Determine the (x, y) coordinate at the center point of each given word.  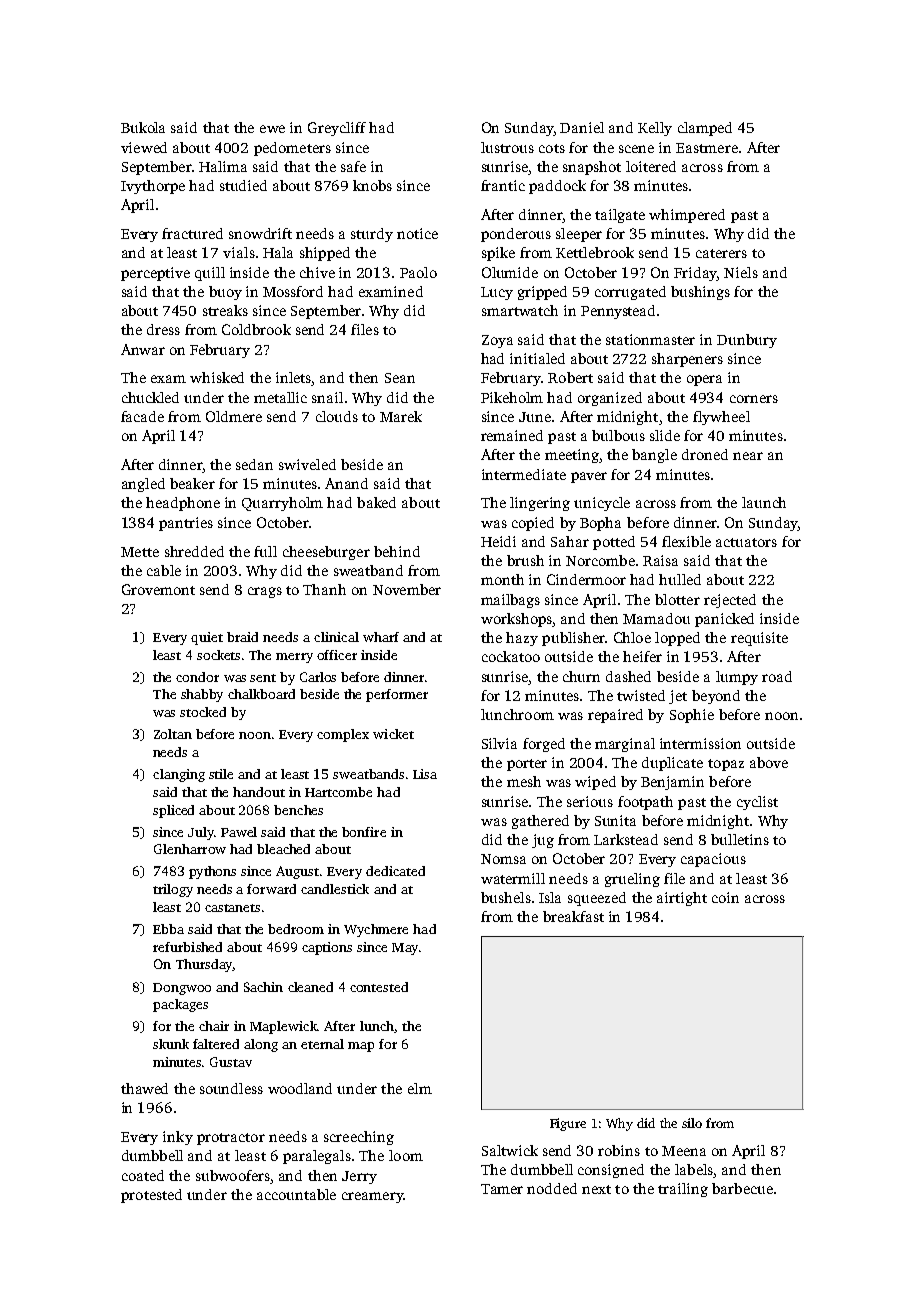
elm (420, 1088)
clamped (705, 129)
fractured (192, 233)
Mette (140, 552)
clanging (179, 775)
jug (543, 841)
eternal (322, 1044)
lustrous (507, 147)
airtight (682, 899)
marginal (625, 745)
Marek (401, 416)
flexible (686, 541)
